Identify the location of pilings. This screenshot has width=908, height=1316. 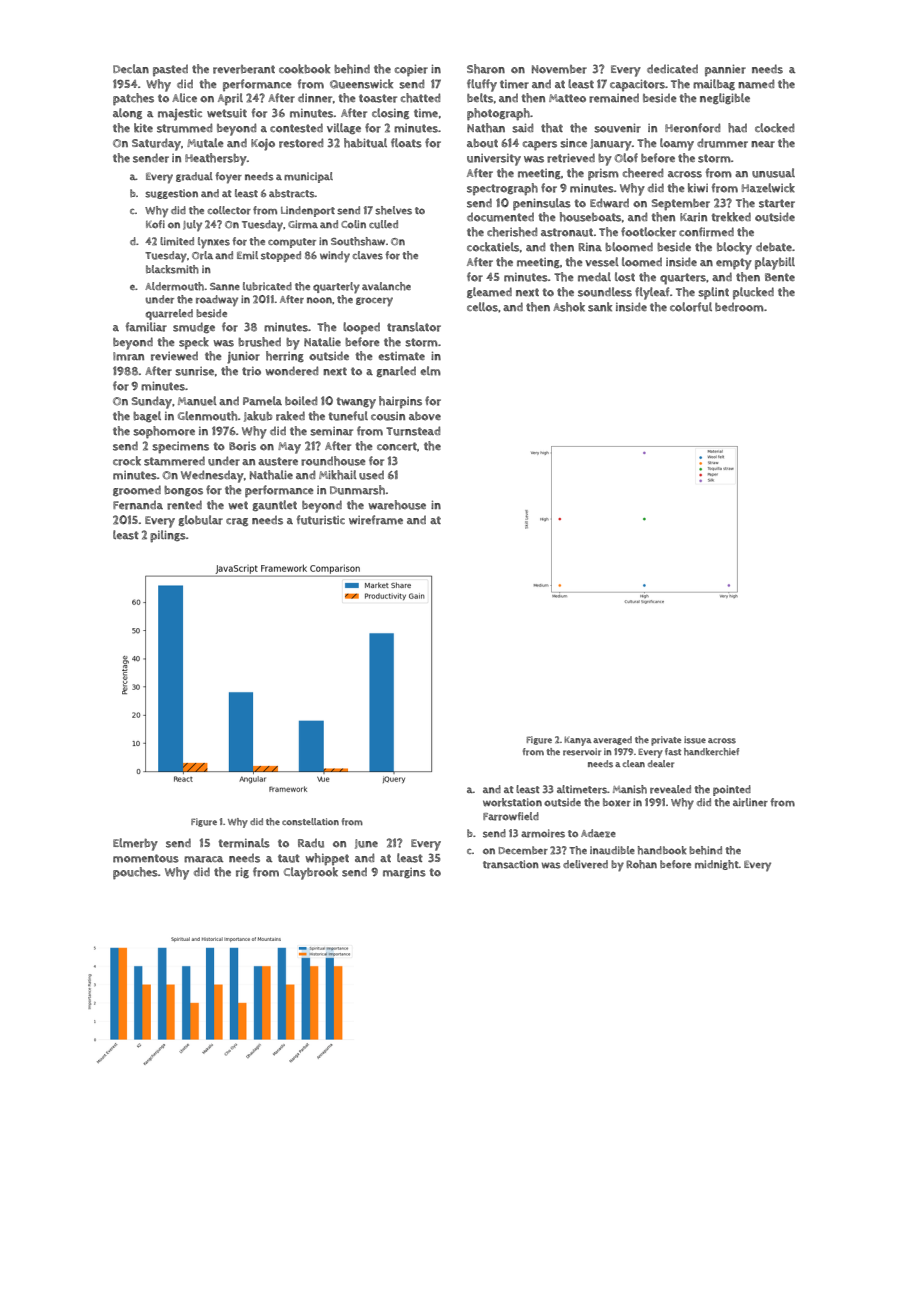
(168, 536).
